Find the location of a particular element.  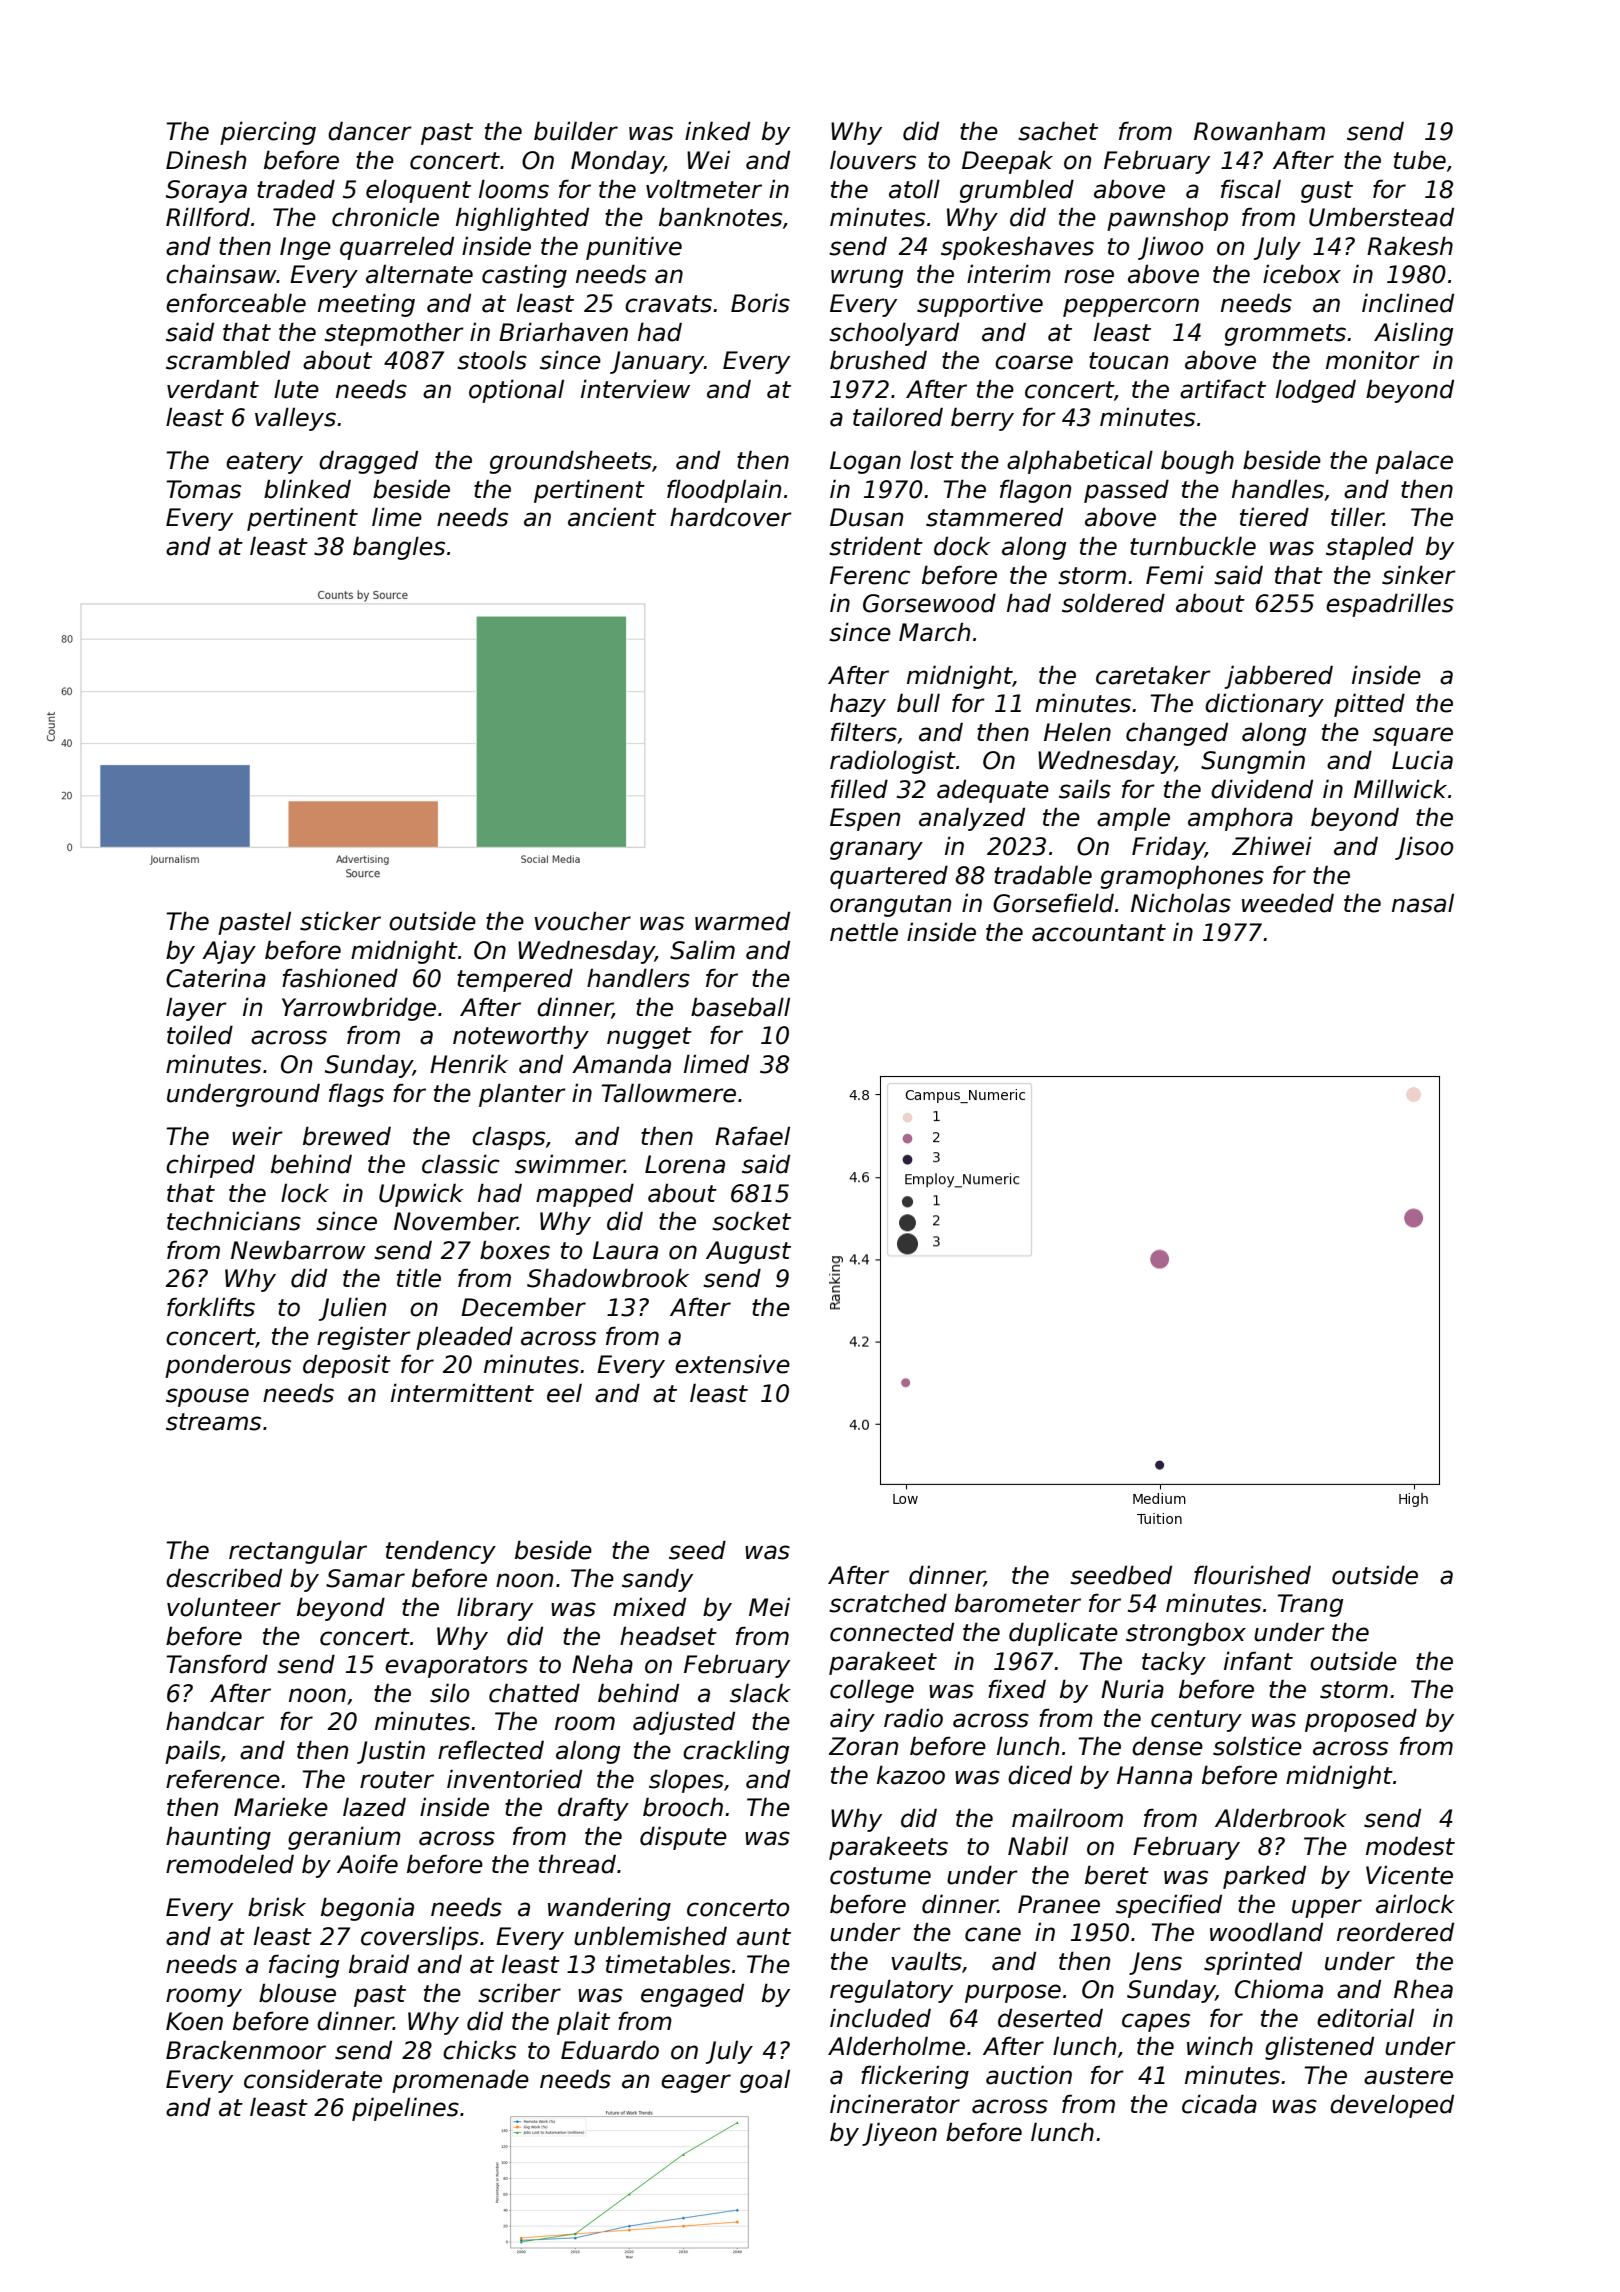

tube is located at coordinates (1420, 160).
